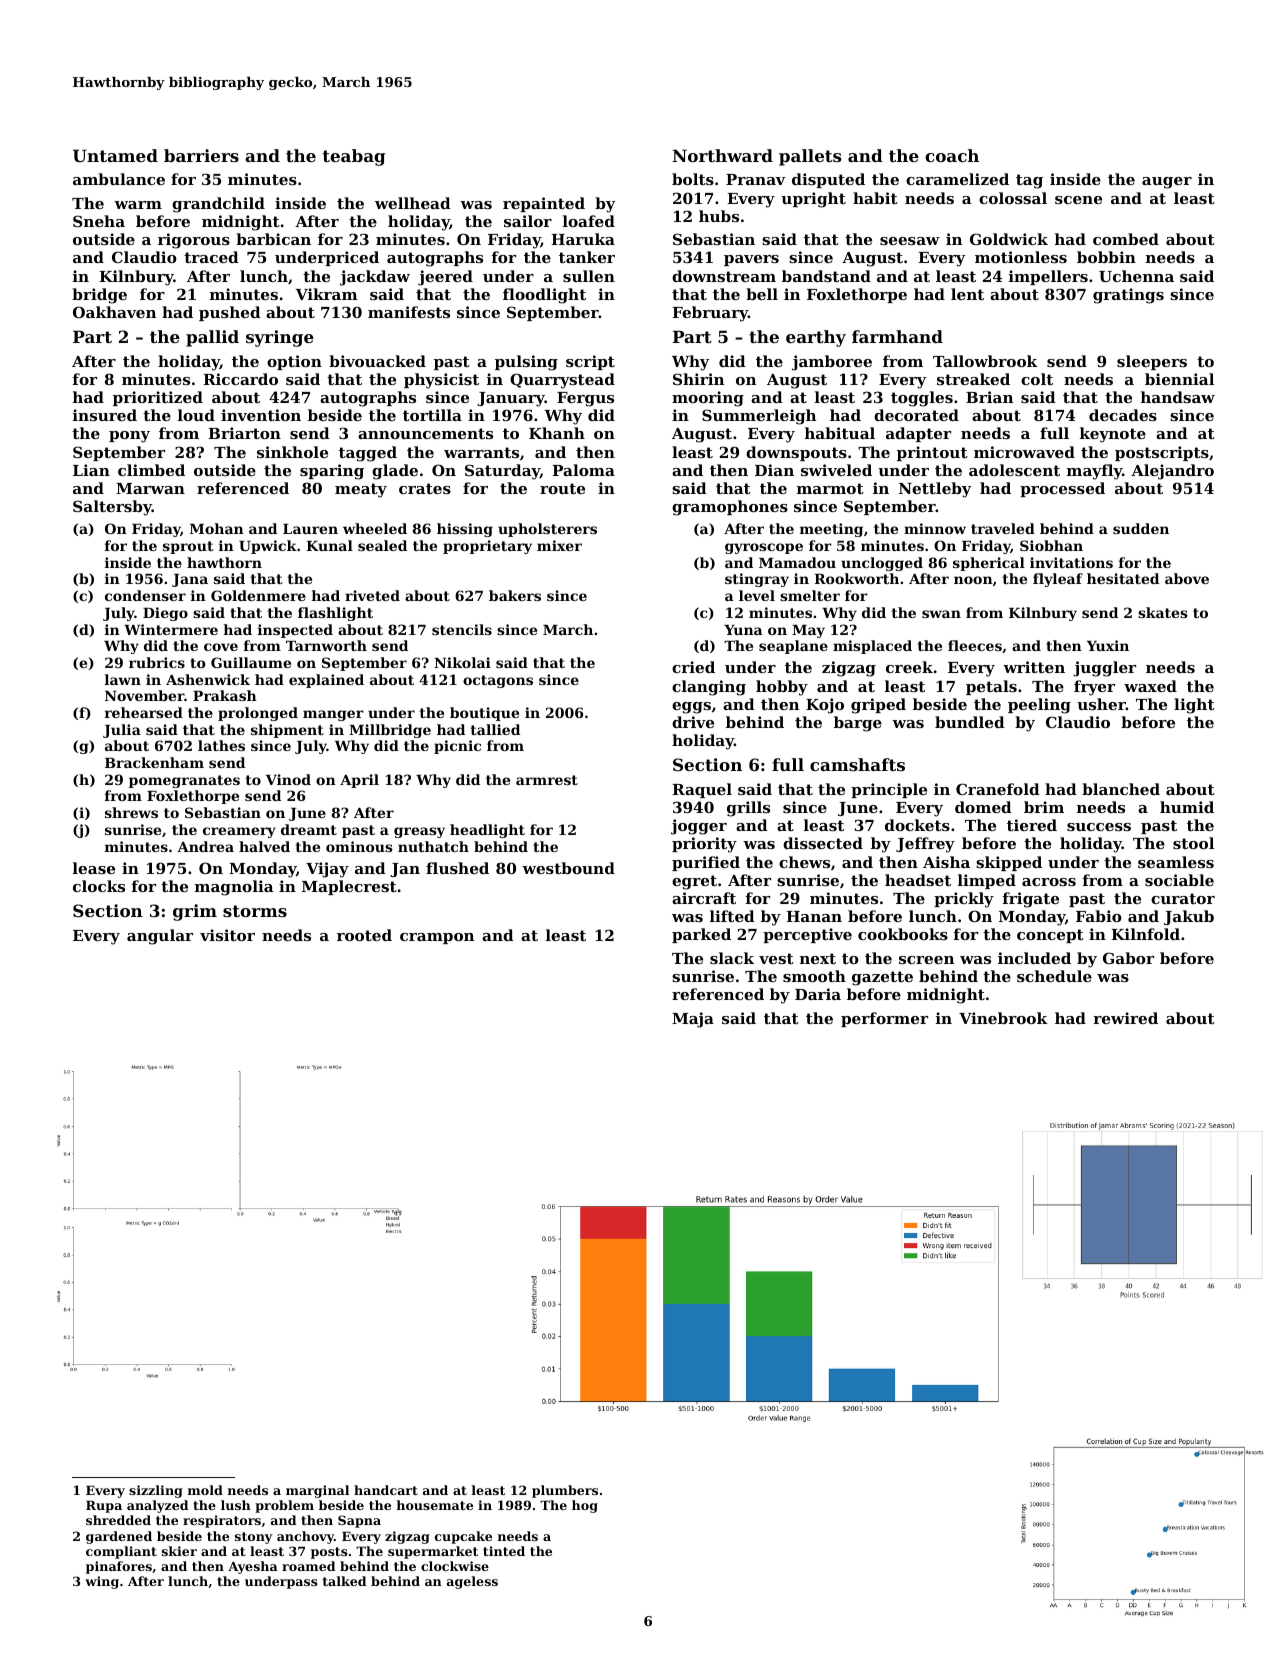 This screenshot has width=1287, height=1666. What do you see at coordinates (810, 157) in the screenshot?
I see `pallets` at bounding box center [810, 157].
